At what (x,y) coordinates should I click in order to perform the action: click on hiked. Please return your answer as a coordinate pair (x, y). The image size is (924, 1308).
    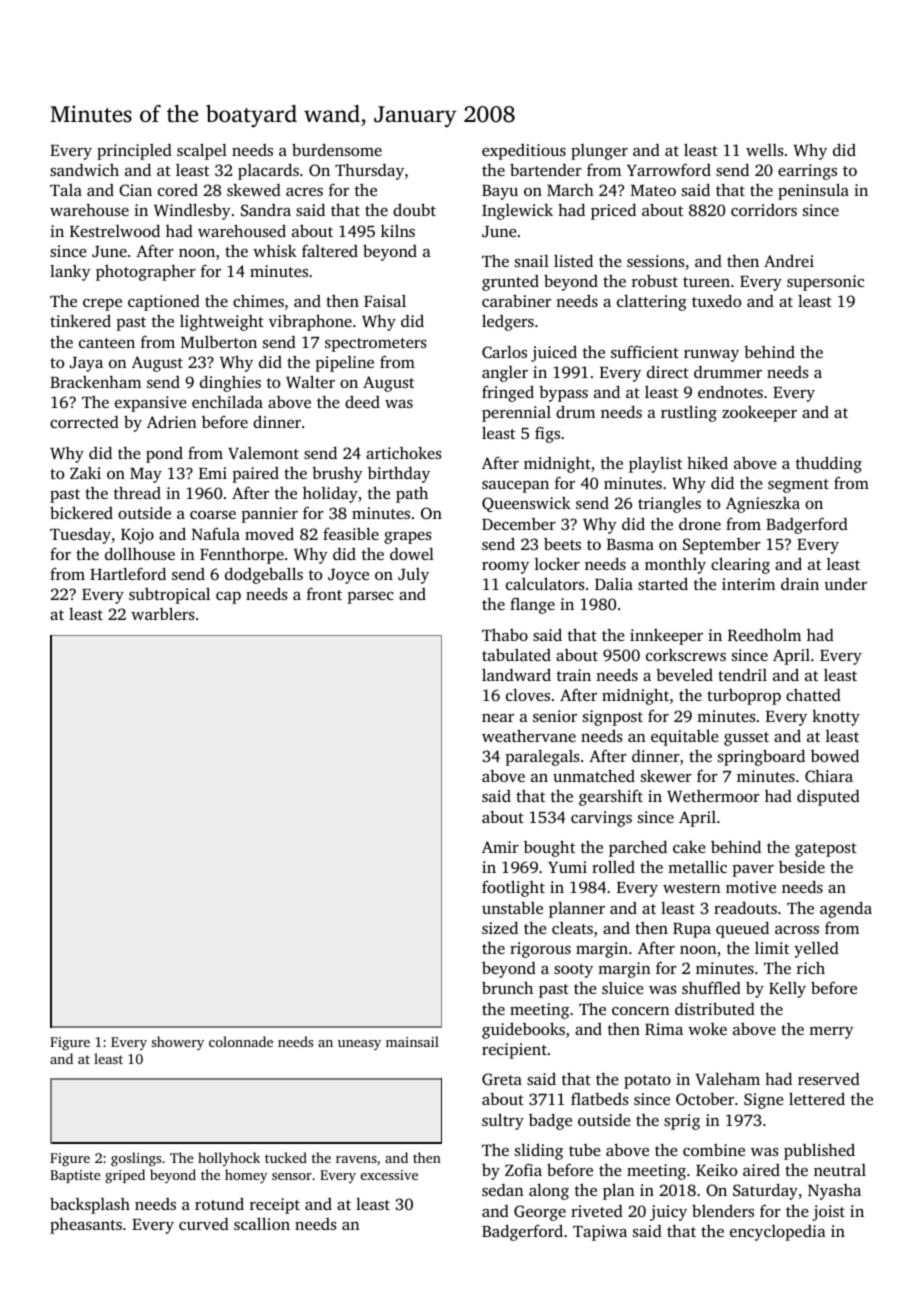
    Looking at the image, I should click on (707, 462).
